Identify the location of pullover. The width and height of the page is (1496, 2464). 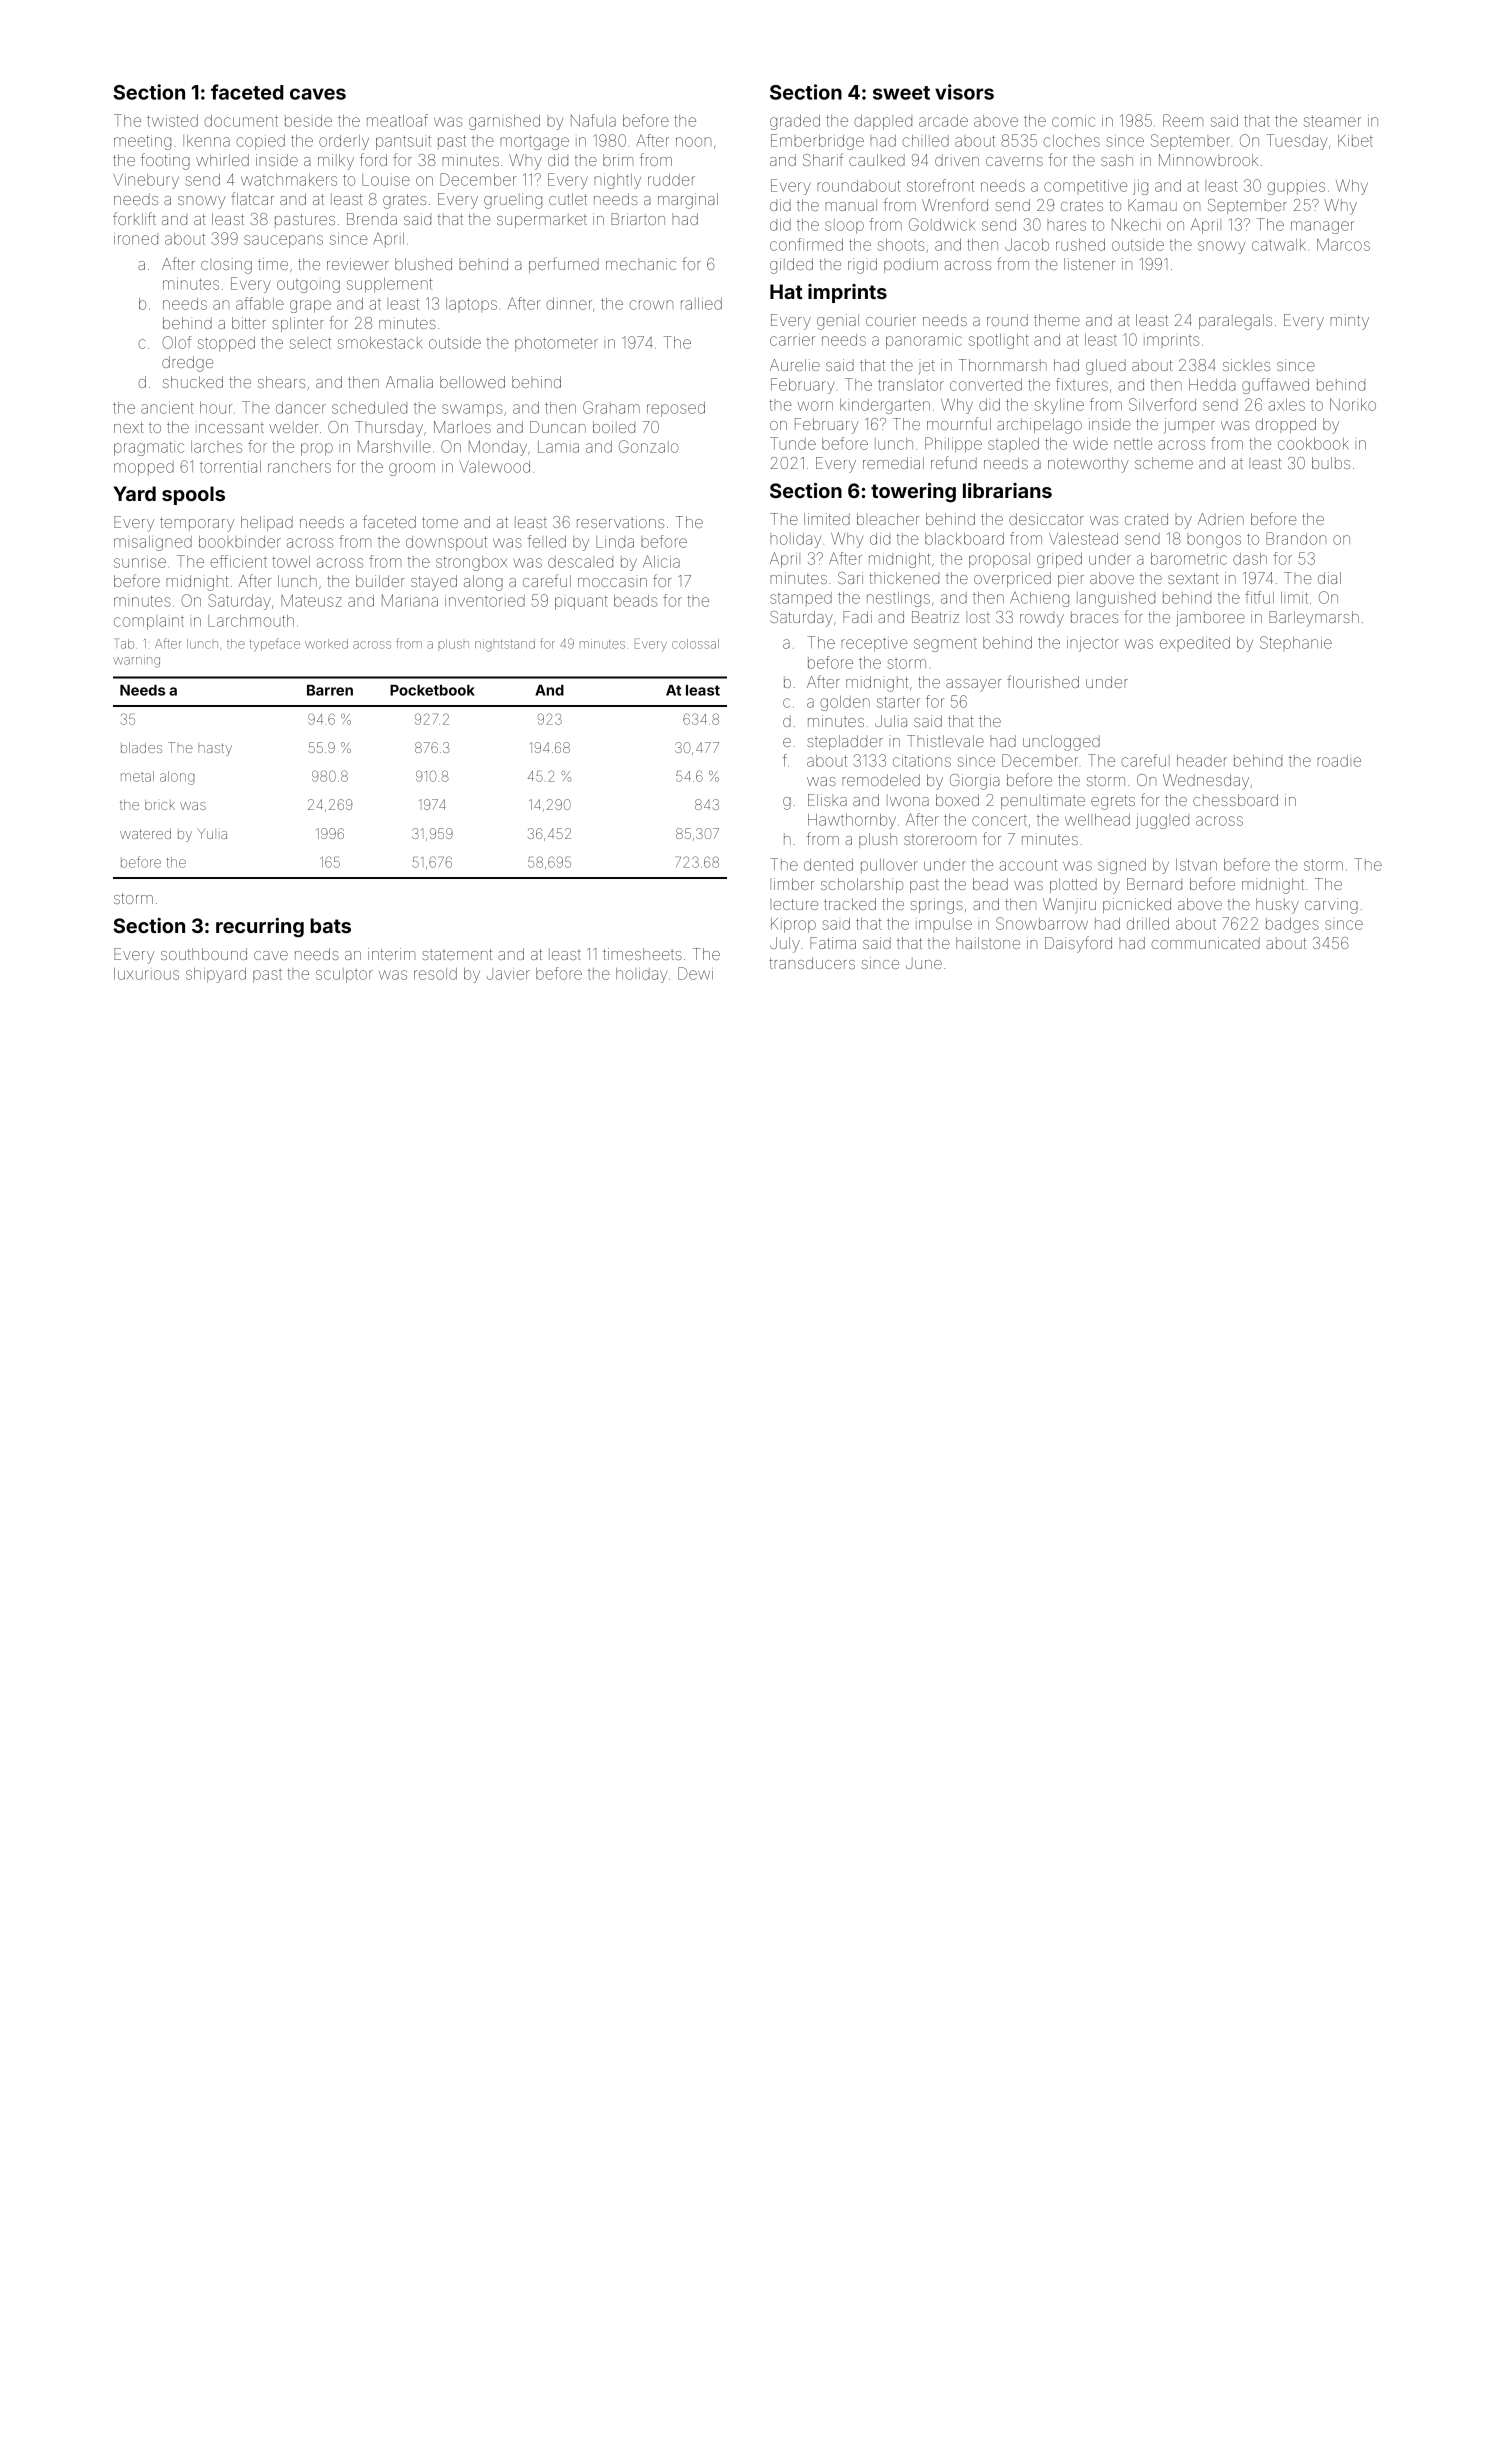
(889, 866).
